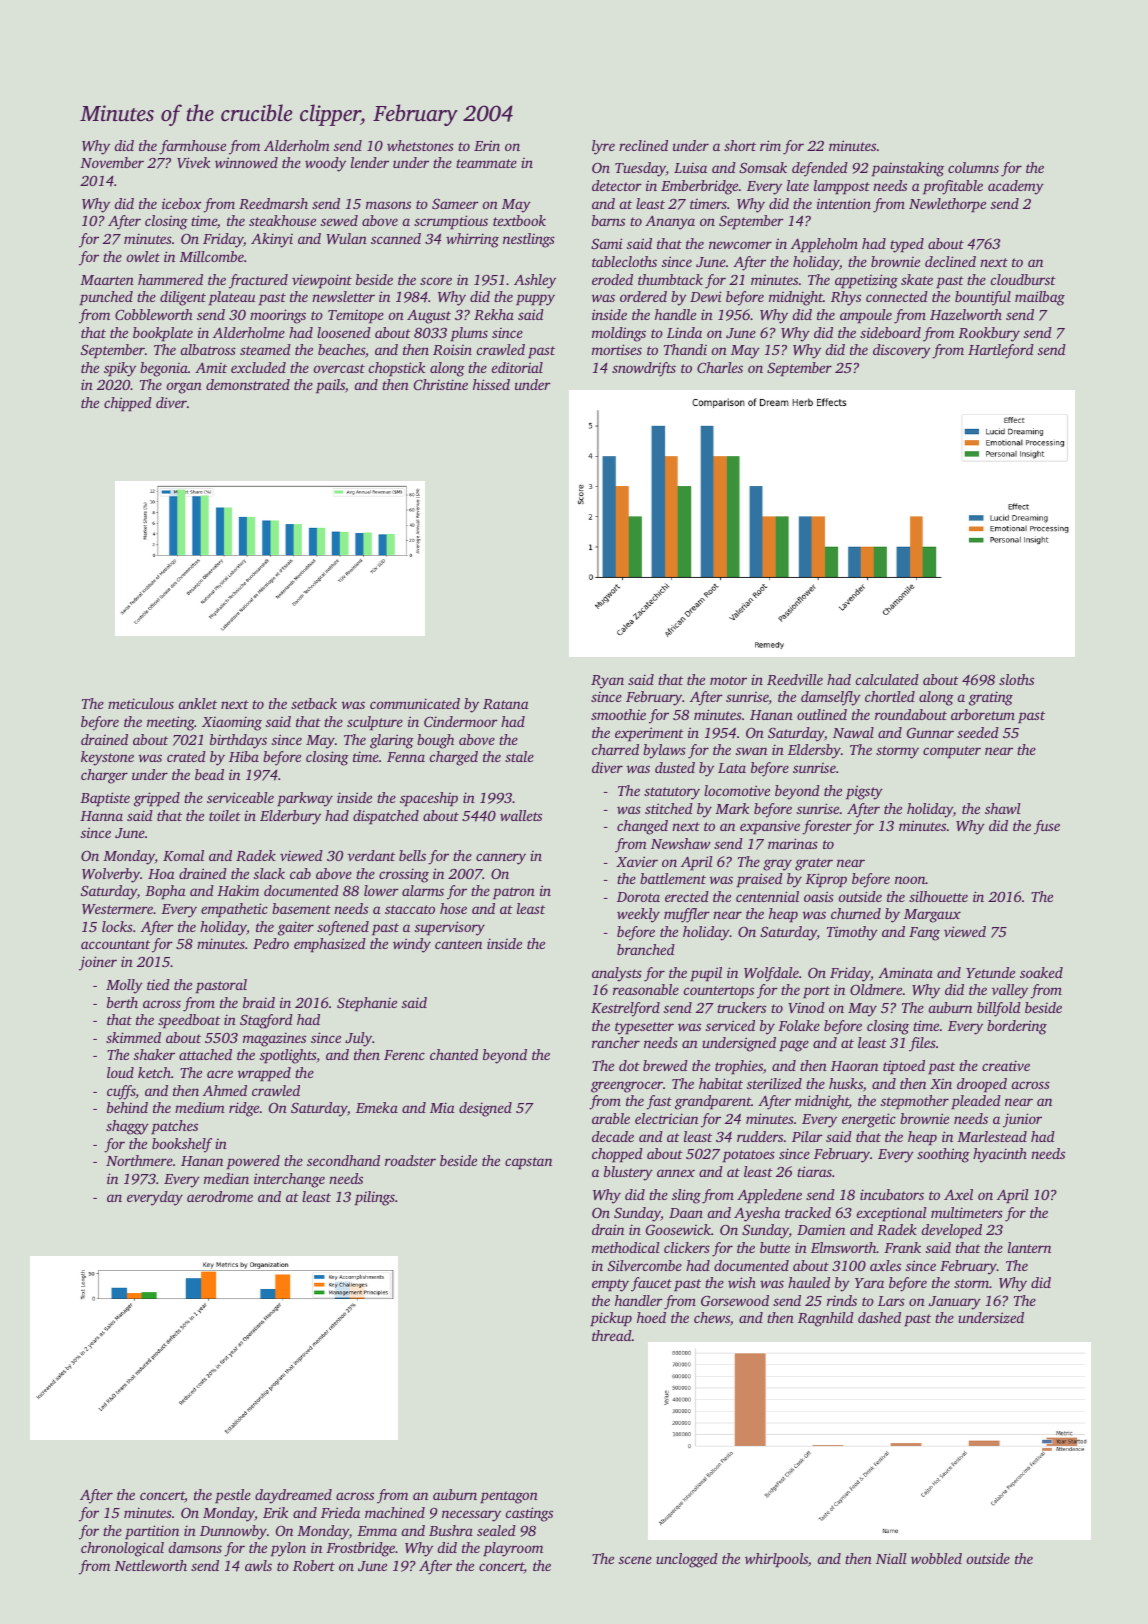 The width and height of the image is (1148, 1624). Describe the element at coordinates (258, 1565) in the image. I see `awls` at that location.
